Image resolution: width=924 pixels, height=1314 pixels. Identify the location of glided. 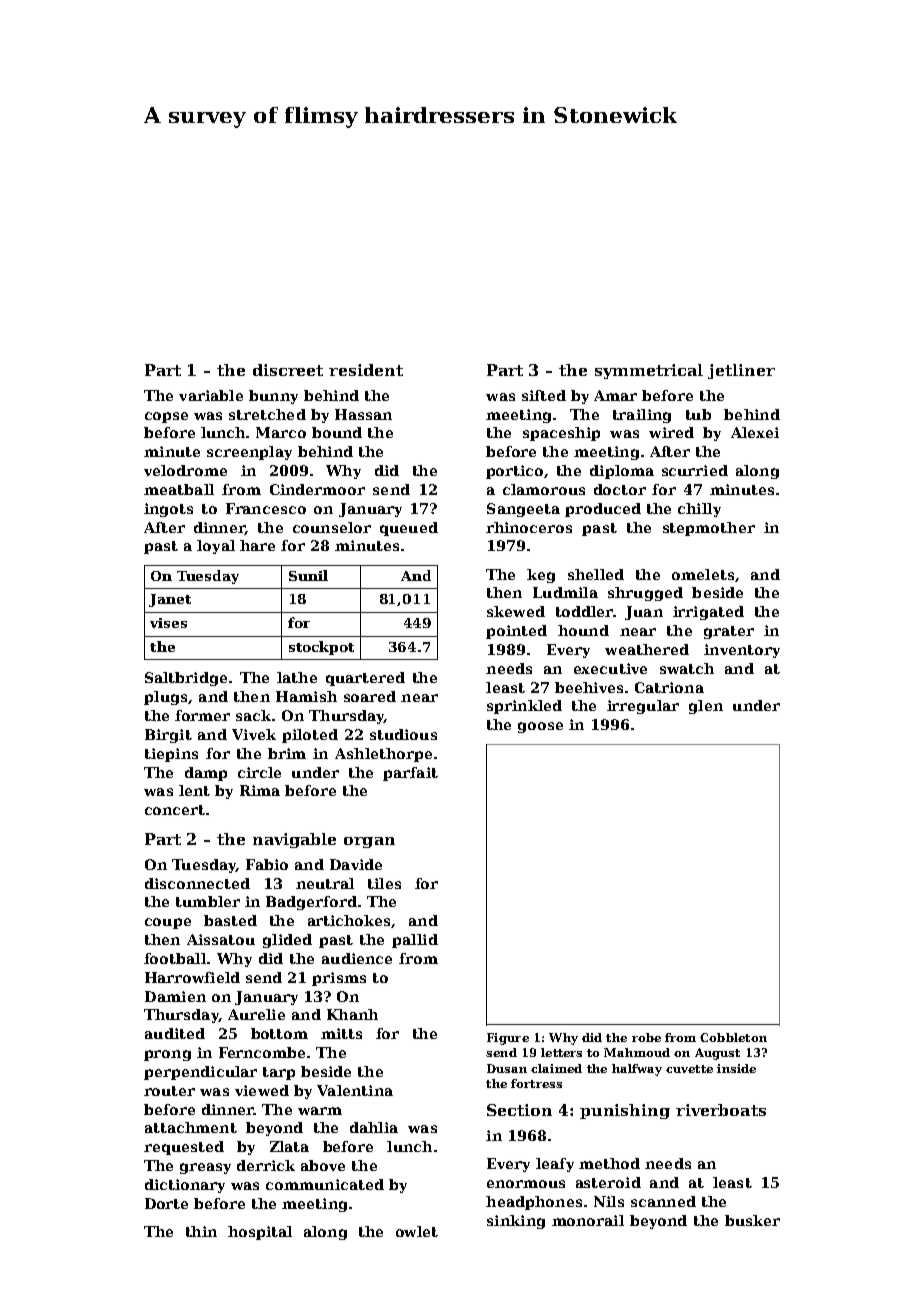
(287, 941).
